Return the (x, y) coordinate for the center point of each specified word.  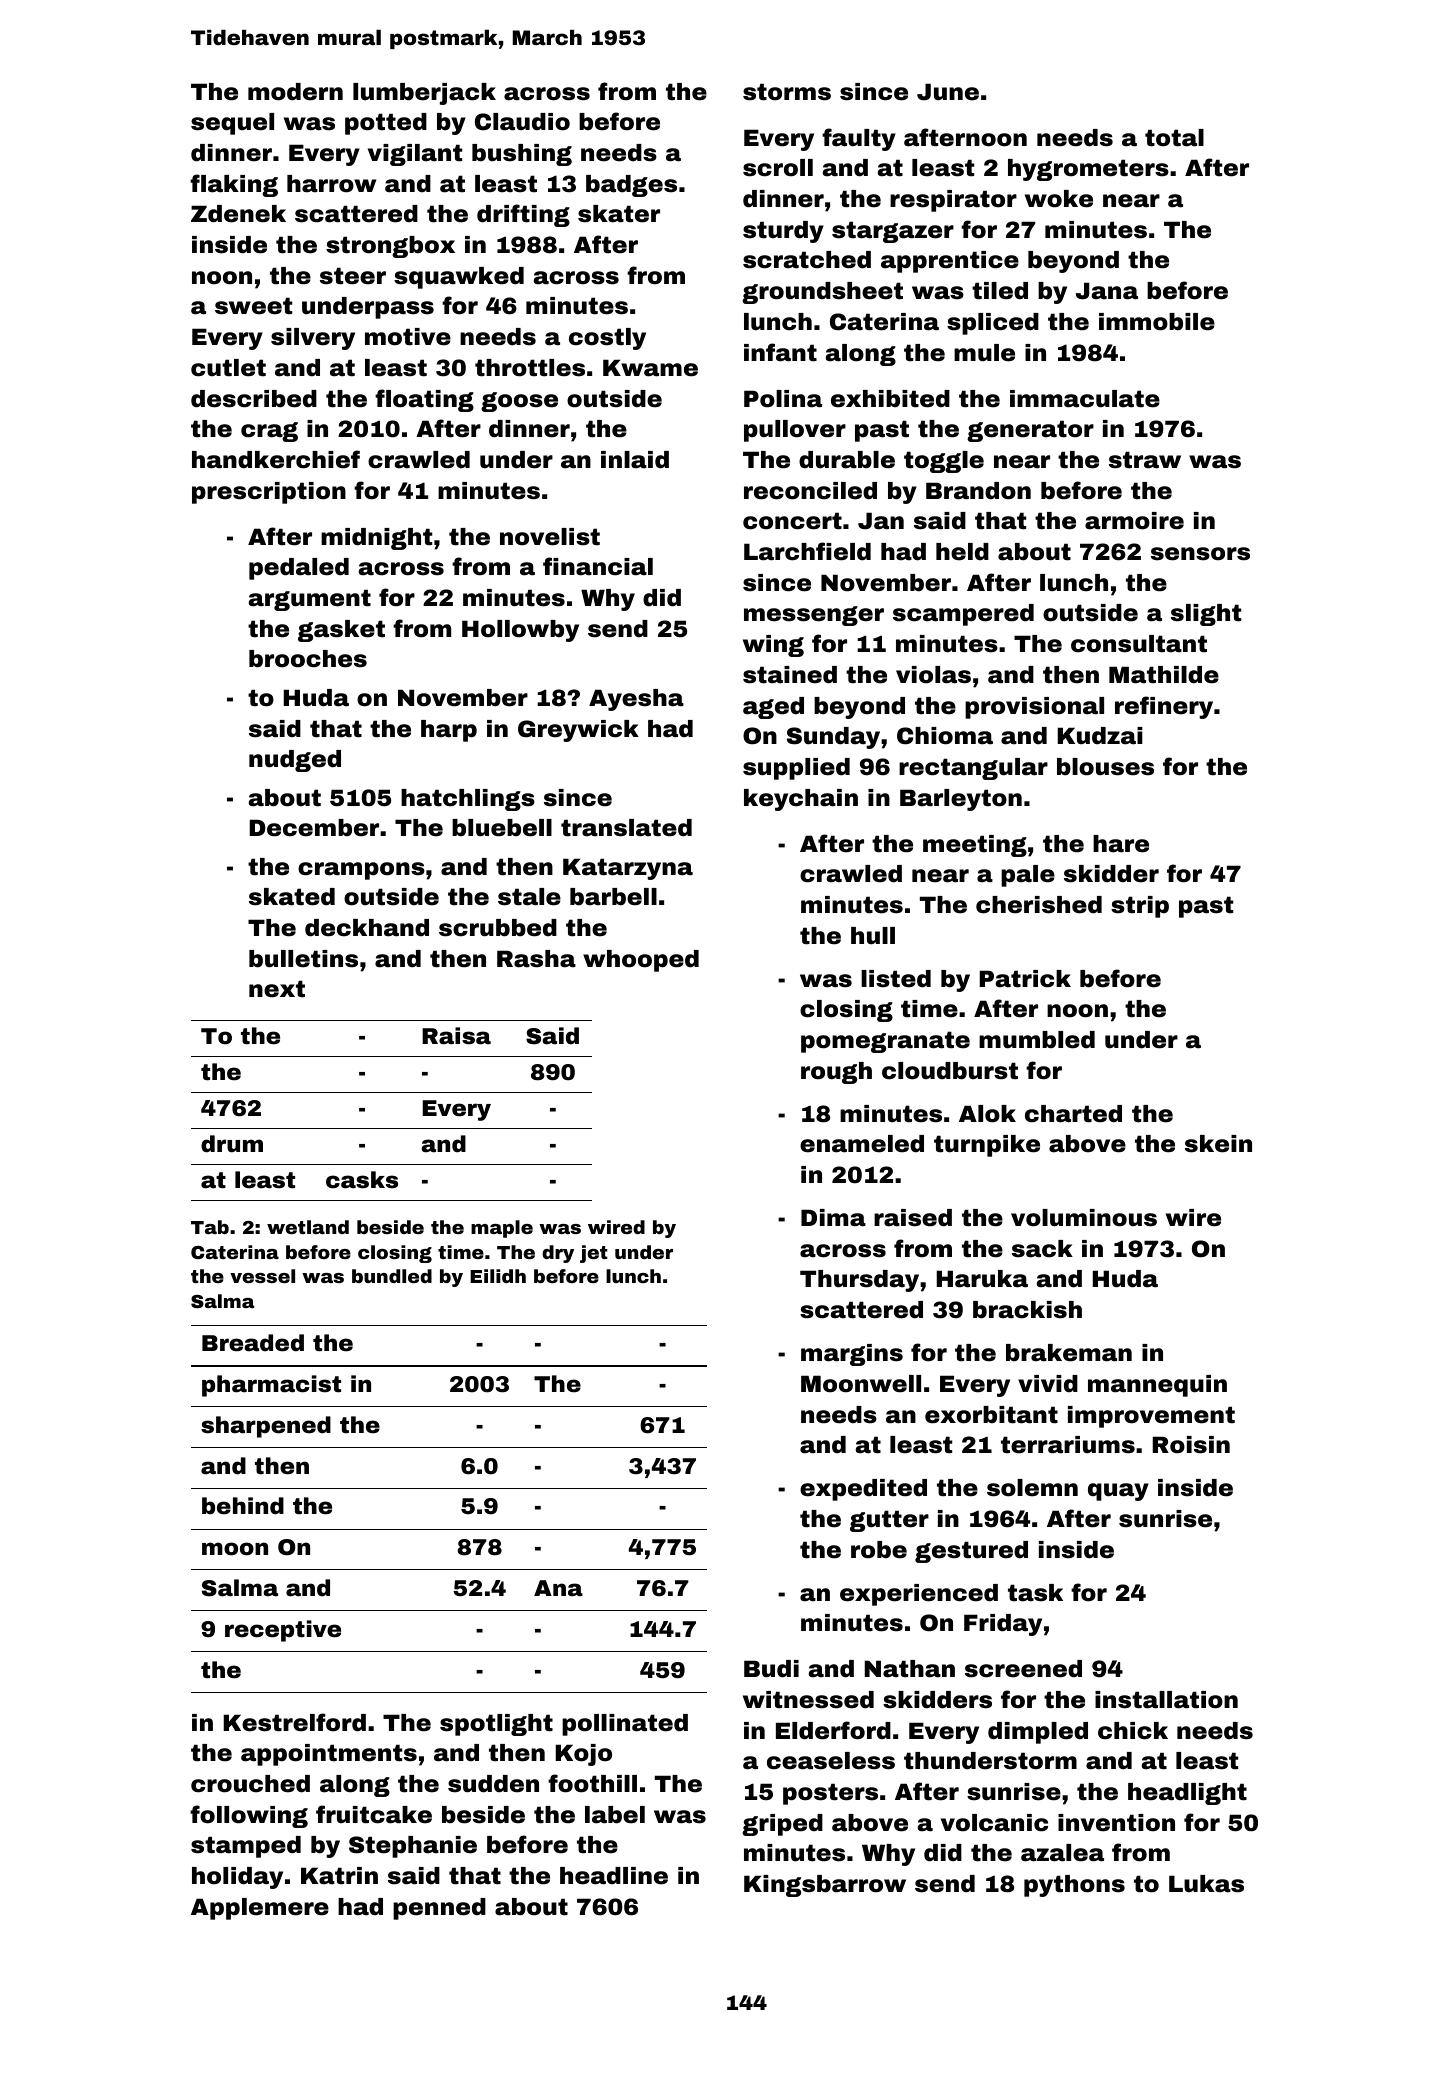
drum (232, 1144)
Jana (1107, 291)
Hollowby (520, 631)
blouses (1105, 767)
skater (619, 214)
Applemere (260, 1909)
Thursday (859, 1281)
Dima (833, 1218)
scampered (963, 615)
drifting (523, 215)
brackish (1027, 1310)
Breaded (253, 1343)
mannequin (1157, 1386)
